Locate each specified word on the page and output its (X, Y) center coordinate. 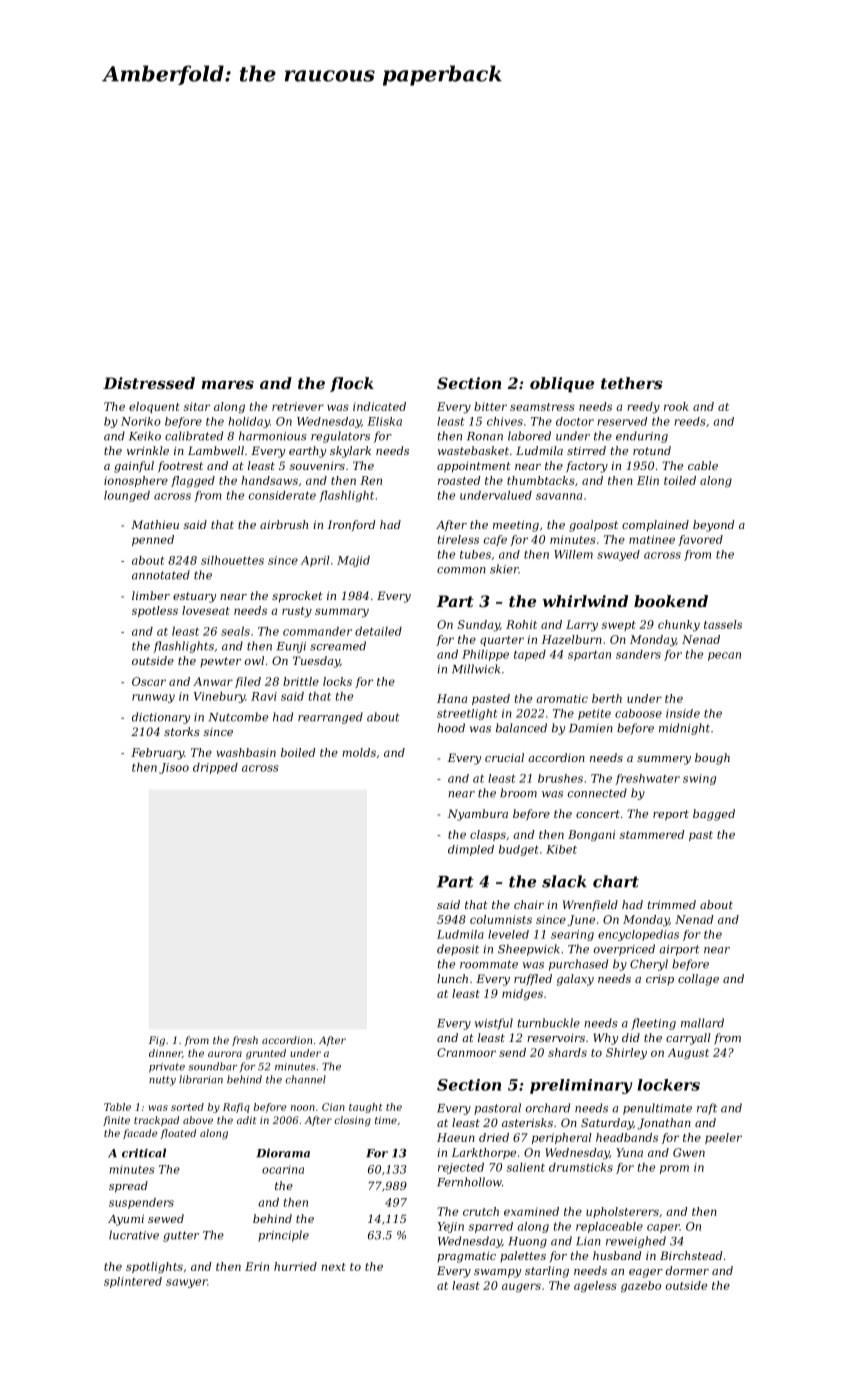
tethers (632, 383)
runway (153, 698)
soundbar (213, 1066)
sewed (166, 1218)
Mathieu (155, 524)
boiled (298, 752)
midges (522, 995)
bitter (490, 406)
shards (567, 1052)
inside (683, 713)
